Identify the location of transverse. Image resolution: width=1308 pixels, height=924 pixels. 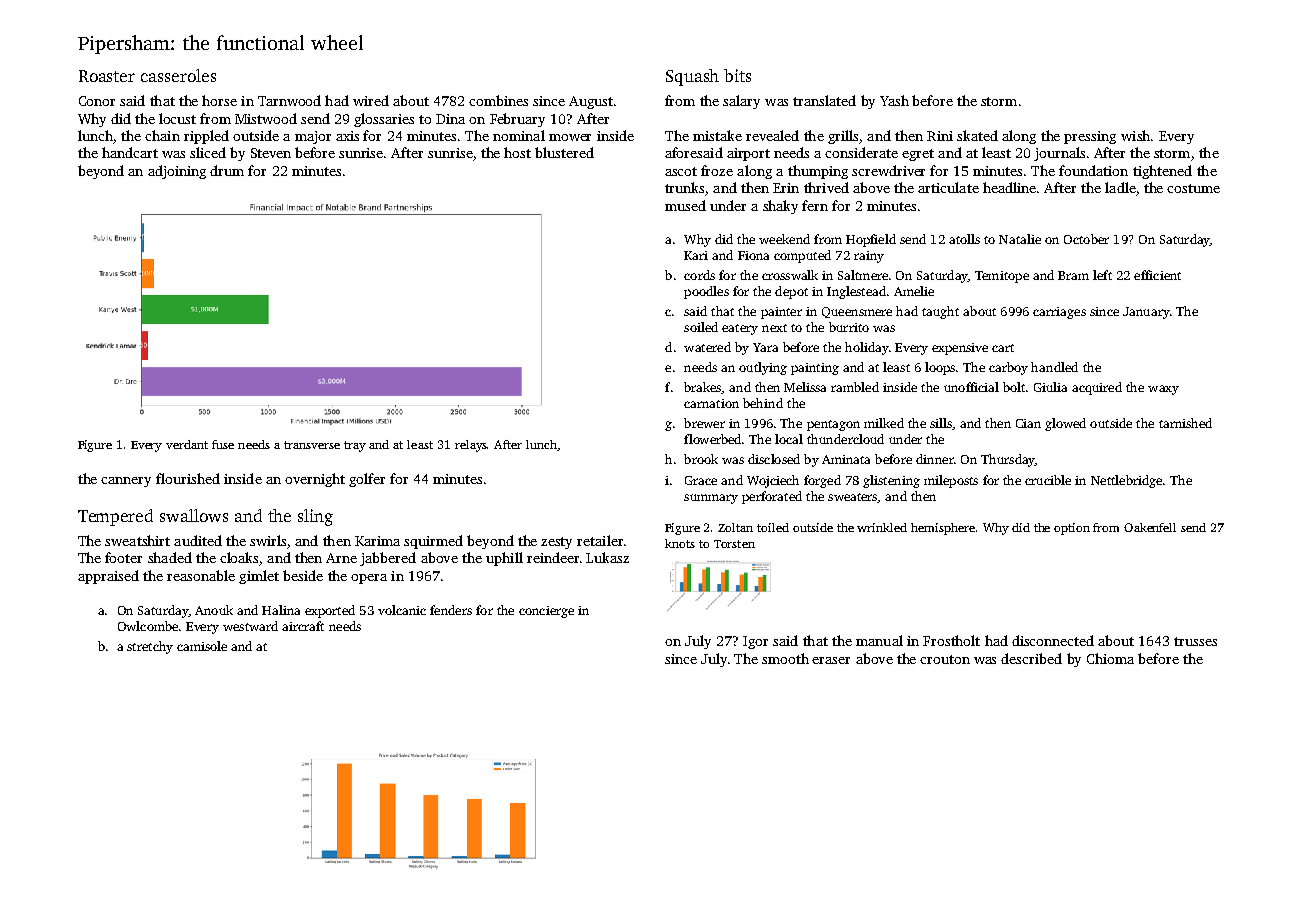
(312, 445).
